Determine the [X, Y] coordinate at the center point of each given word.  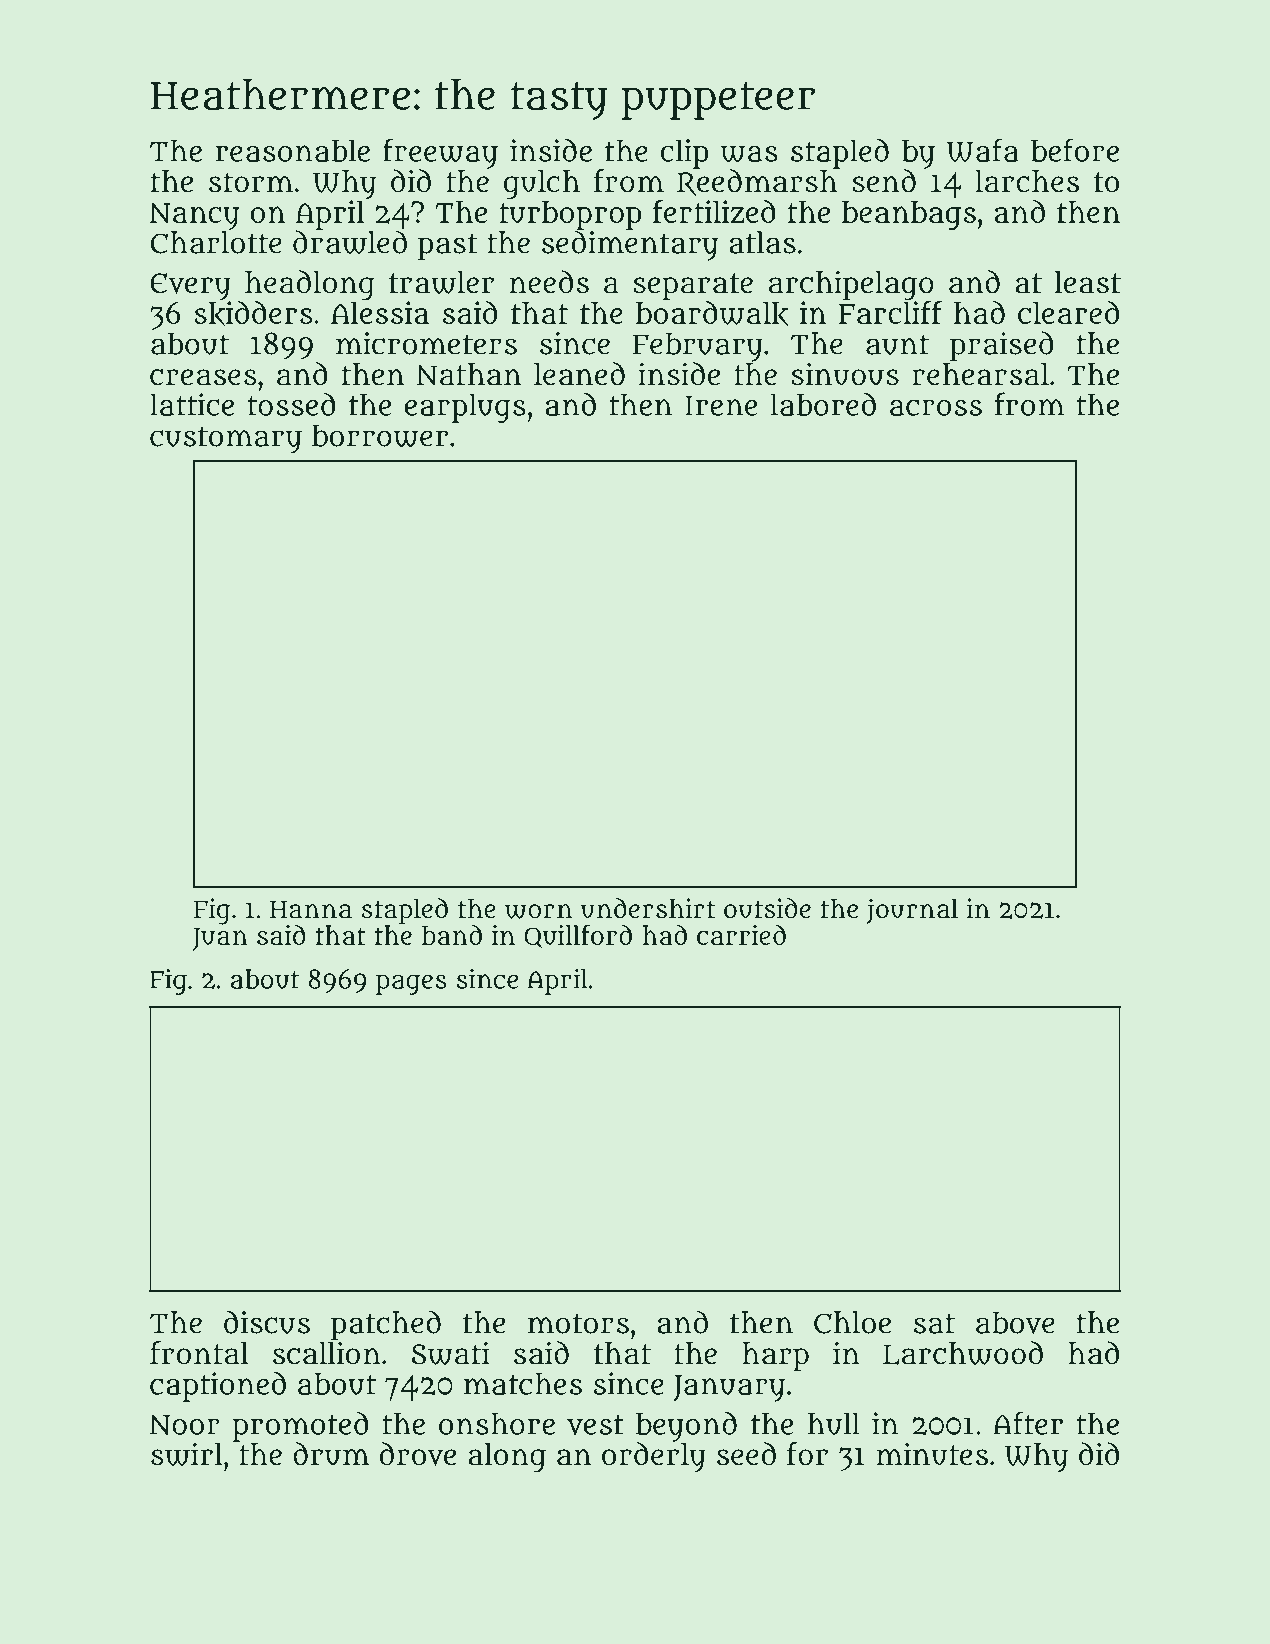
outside [767, 908]
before [1075, 150]
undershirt [648, 908]
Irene [721, 406]
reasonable [293, 150]
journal [912, 911]
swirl [187, 1454]
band [452, 934]
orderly [654, 1457]
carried [741, 935]
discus [267, 1322]
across [936, 407]
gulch [542, 185]
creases [203, 377]
